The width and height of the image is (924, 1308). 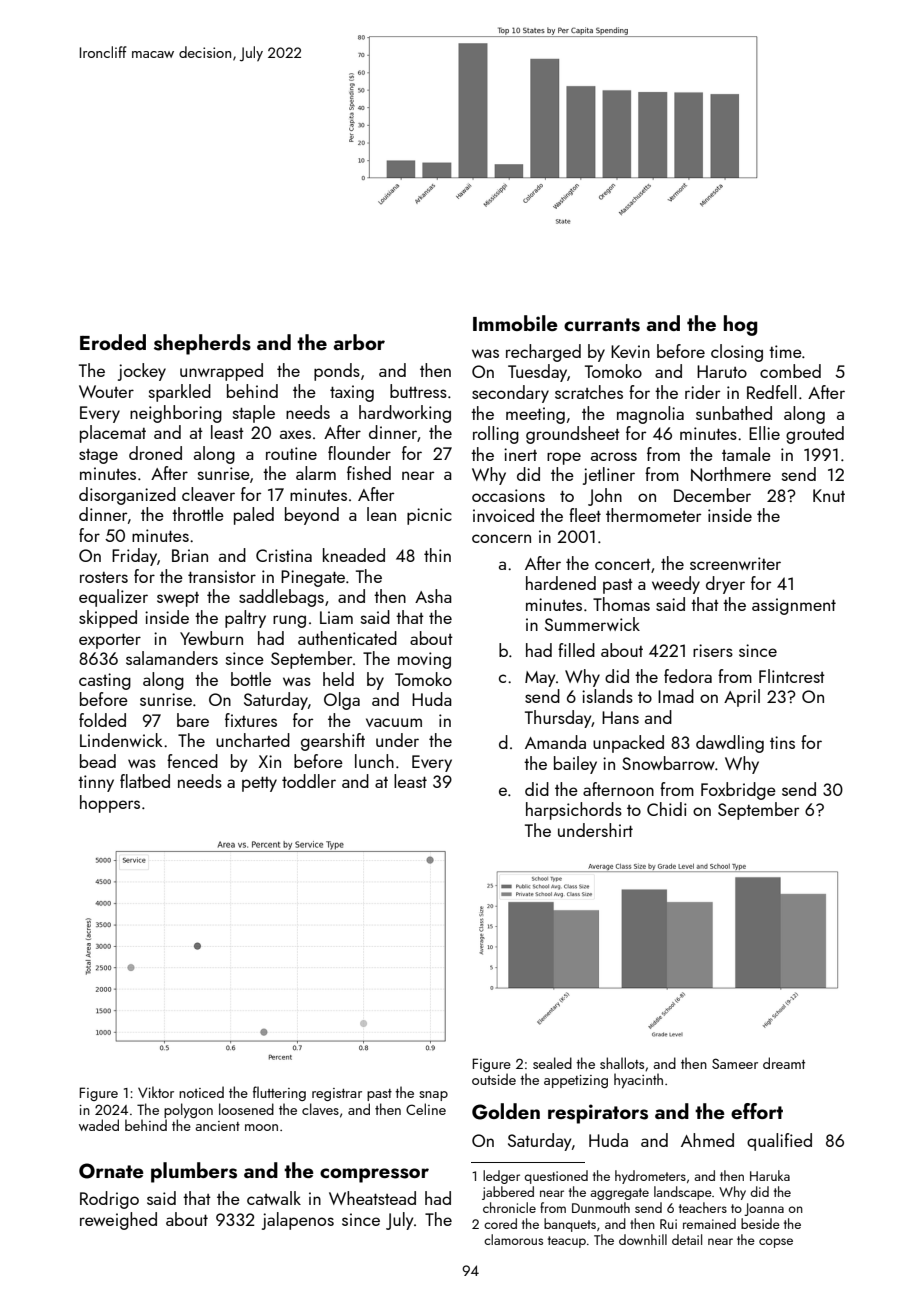 What do you see at coordinates (433, 596) in the image?
I see `Asha` at bounding box center [433, 596].
